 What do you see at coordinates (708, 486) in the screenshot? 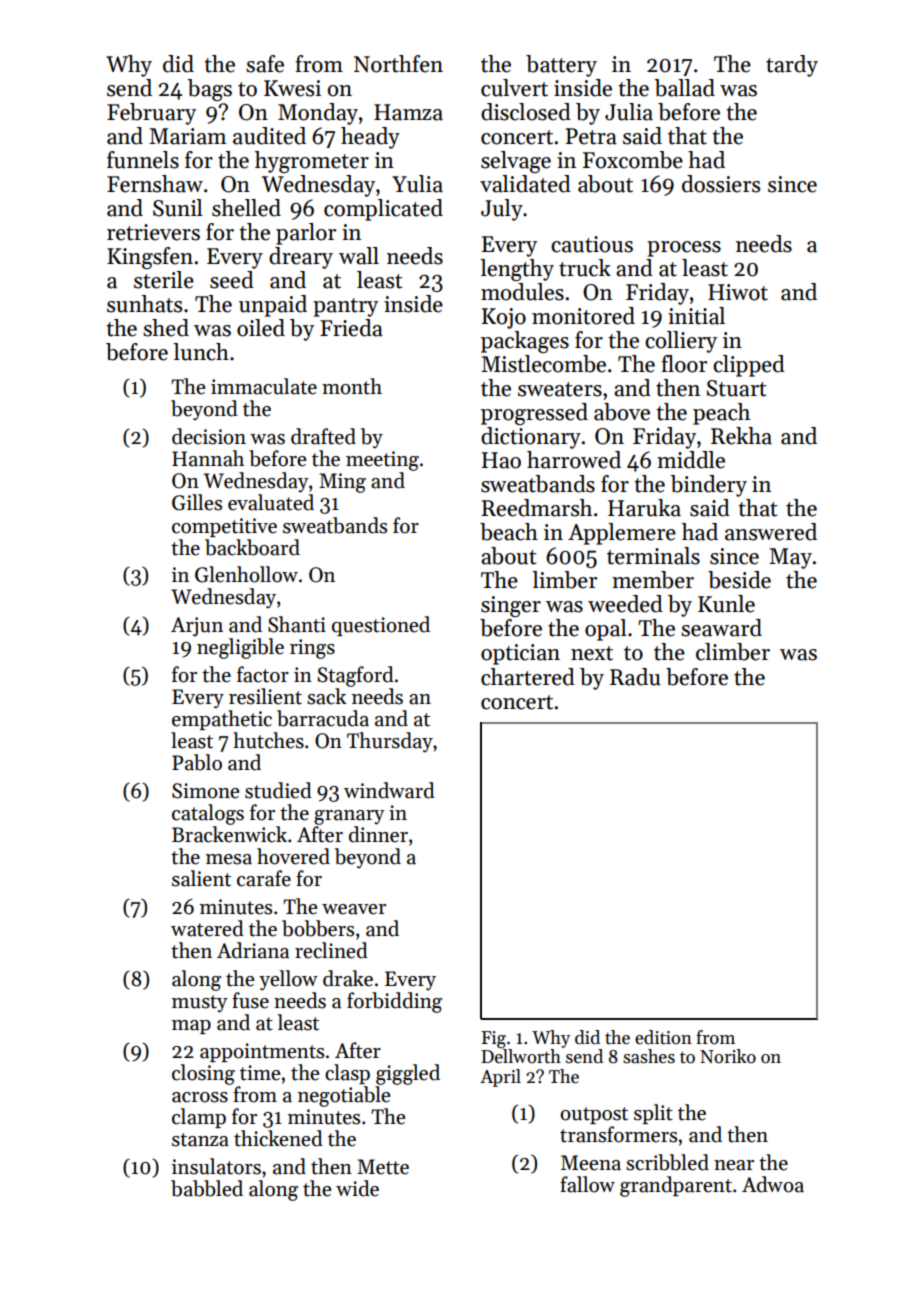
I see `bindery` at bounding box center [708, 486].
